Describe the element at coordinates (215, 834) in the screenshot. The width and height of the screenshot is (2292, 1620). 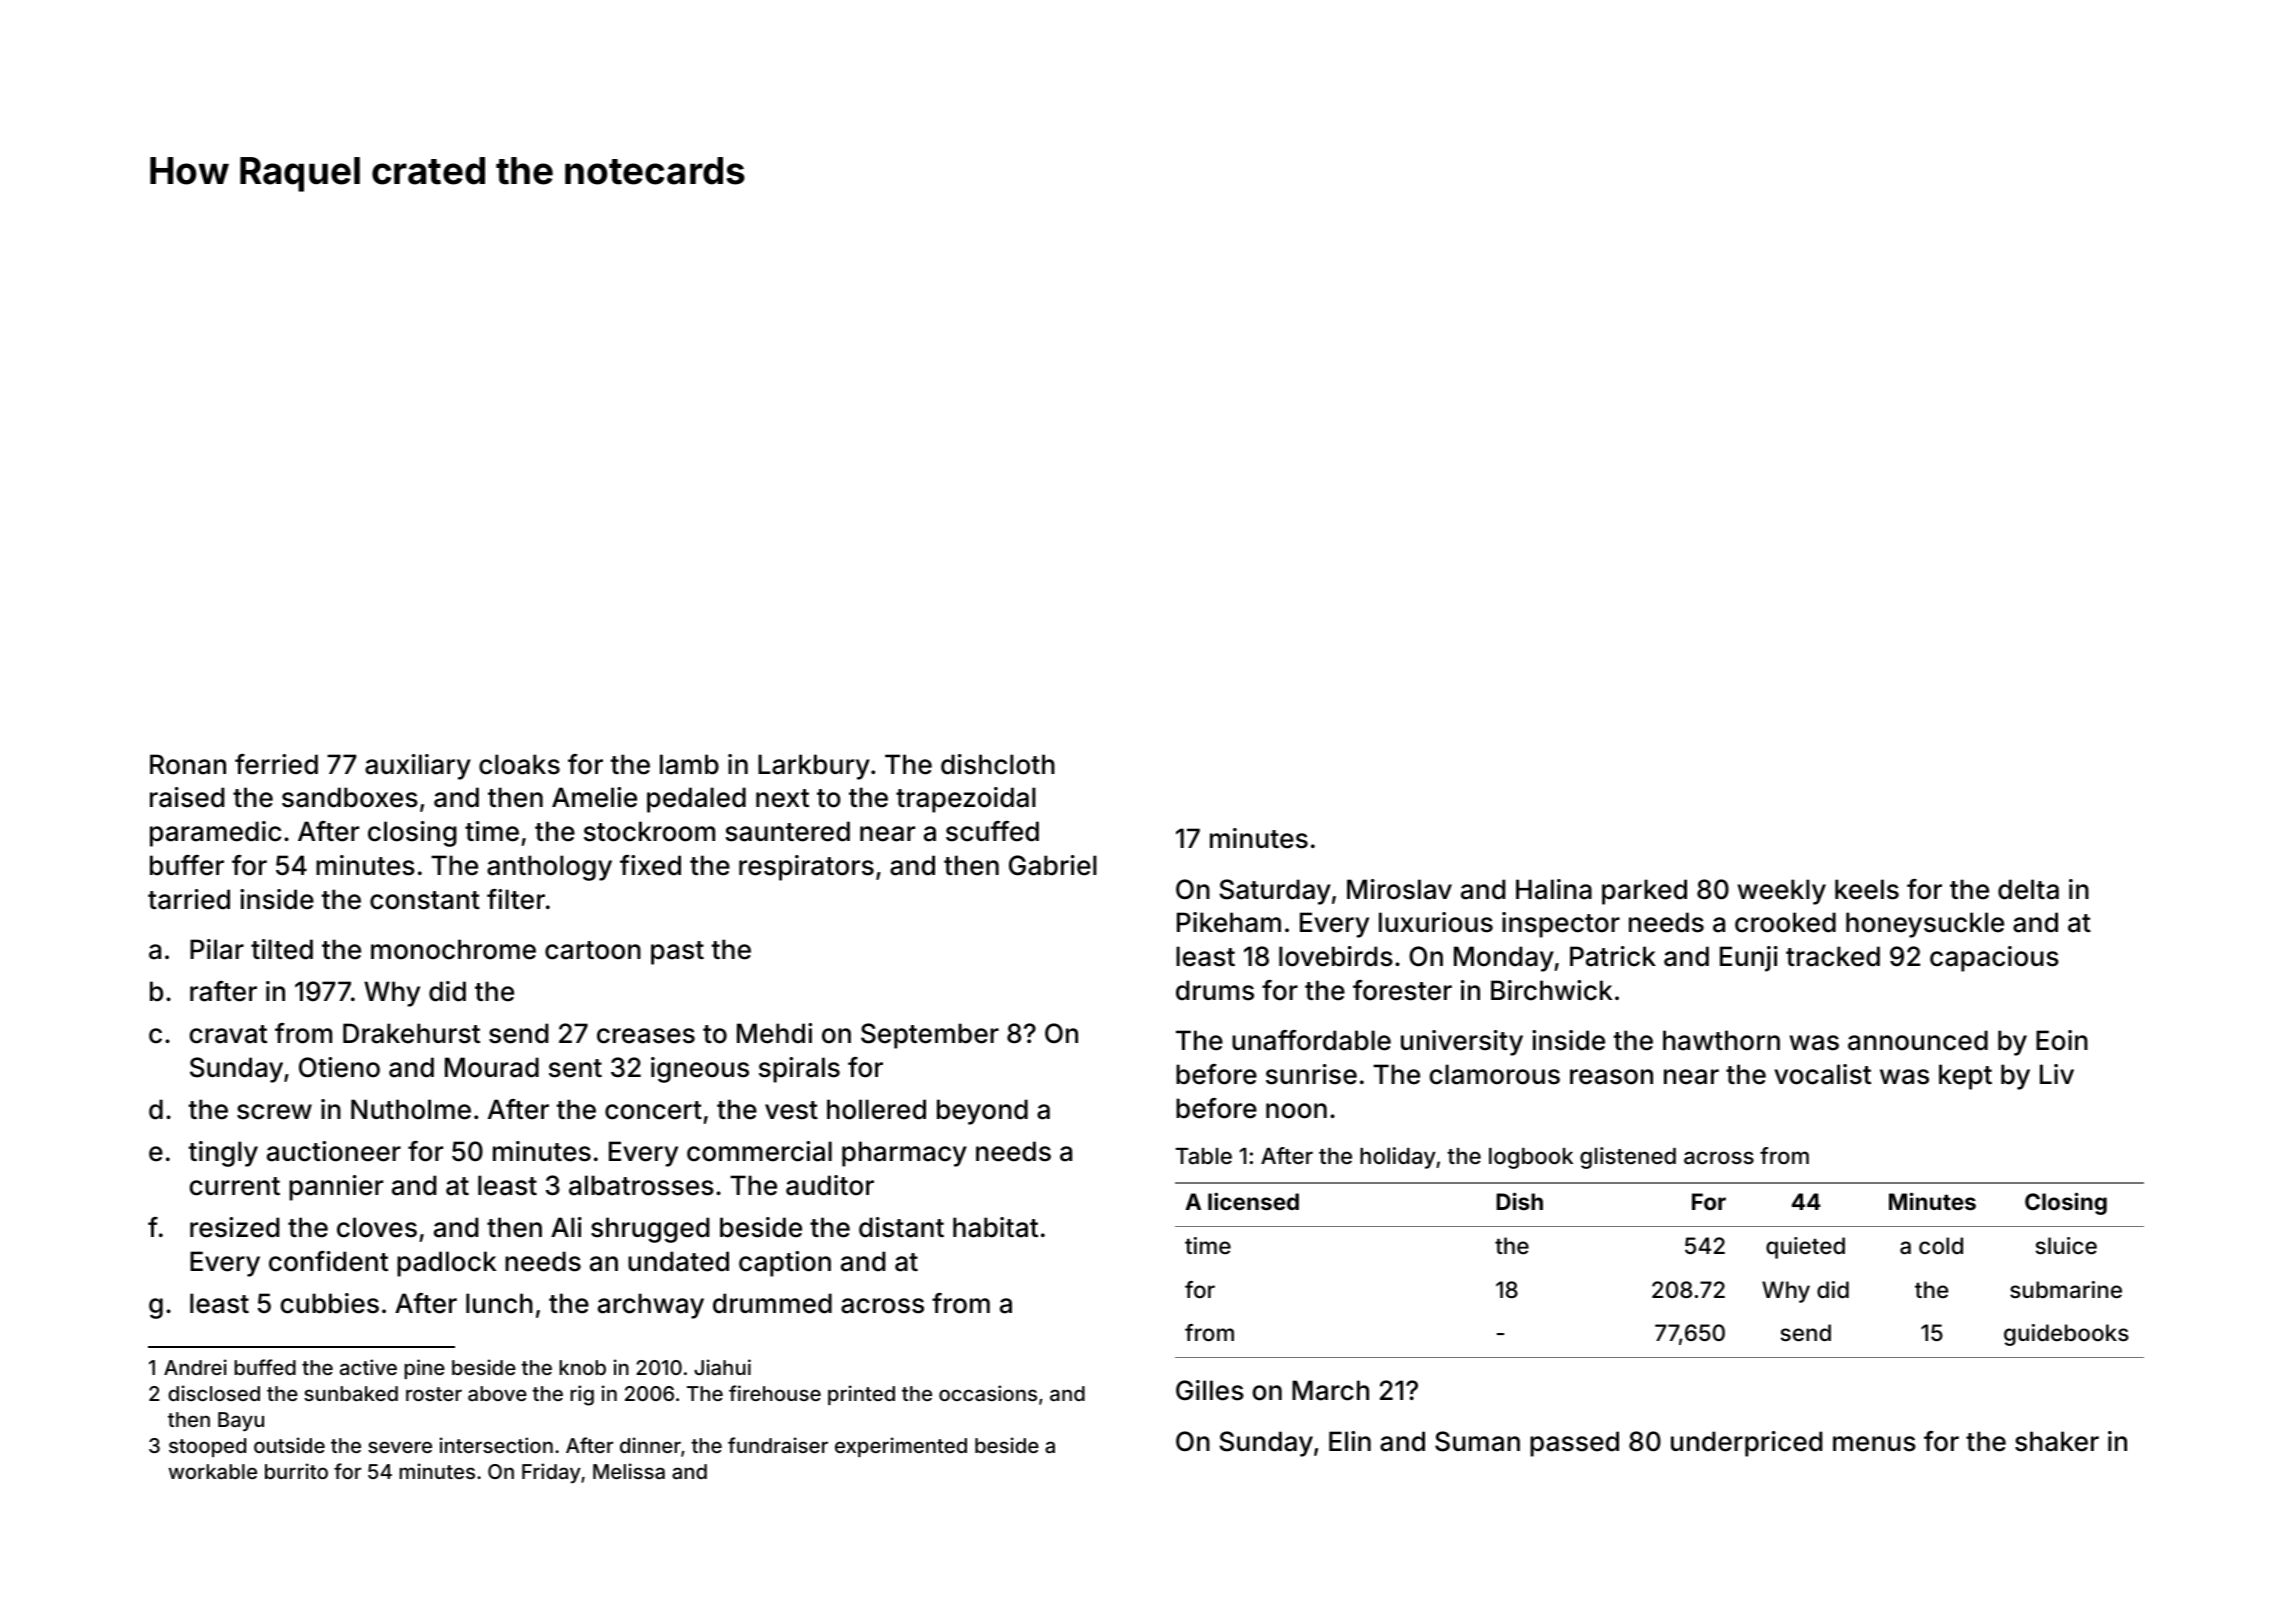
I see `paramedic` at that location.
